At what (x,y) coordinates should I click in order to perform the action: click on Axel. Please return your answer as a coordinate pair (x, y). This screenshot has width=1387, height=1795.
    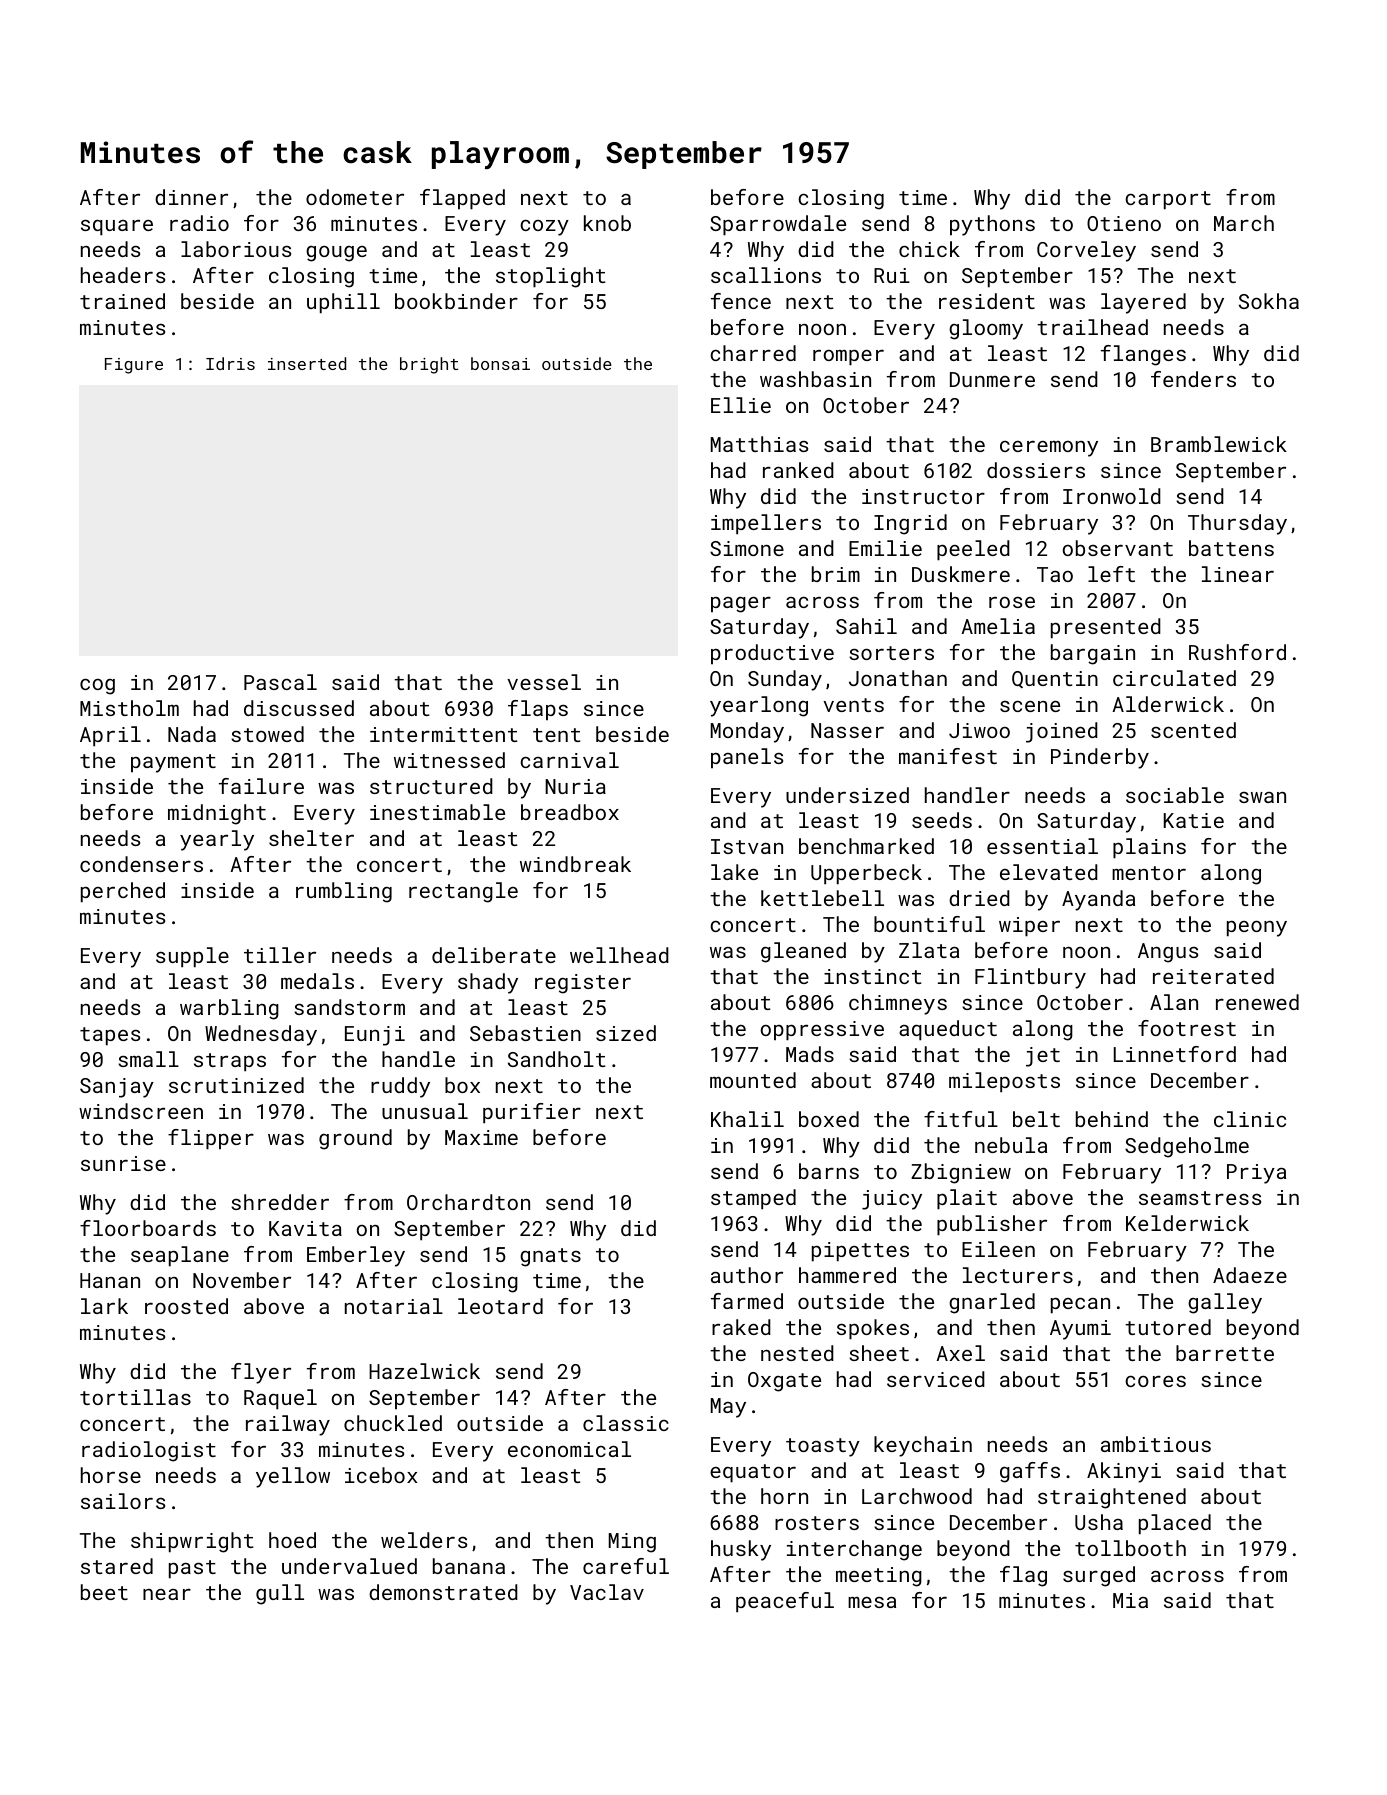
    Looking at the image, I should click on (960, 1353).
